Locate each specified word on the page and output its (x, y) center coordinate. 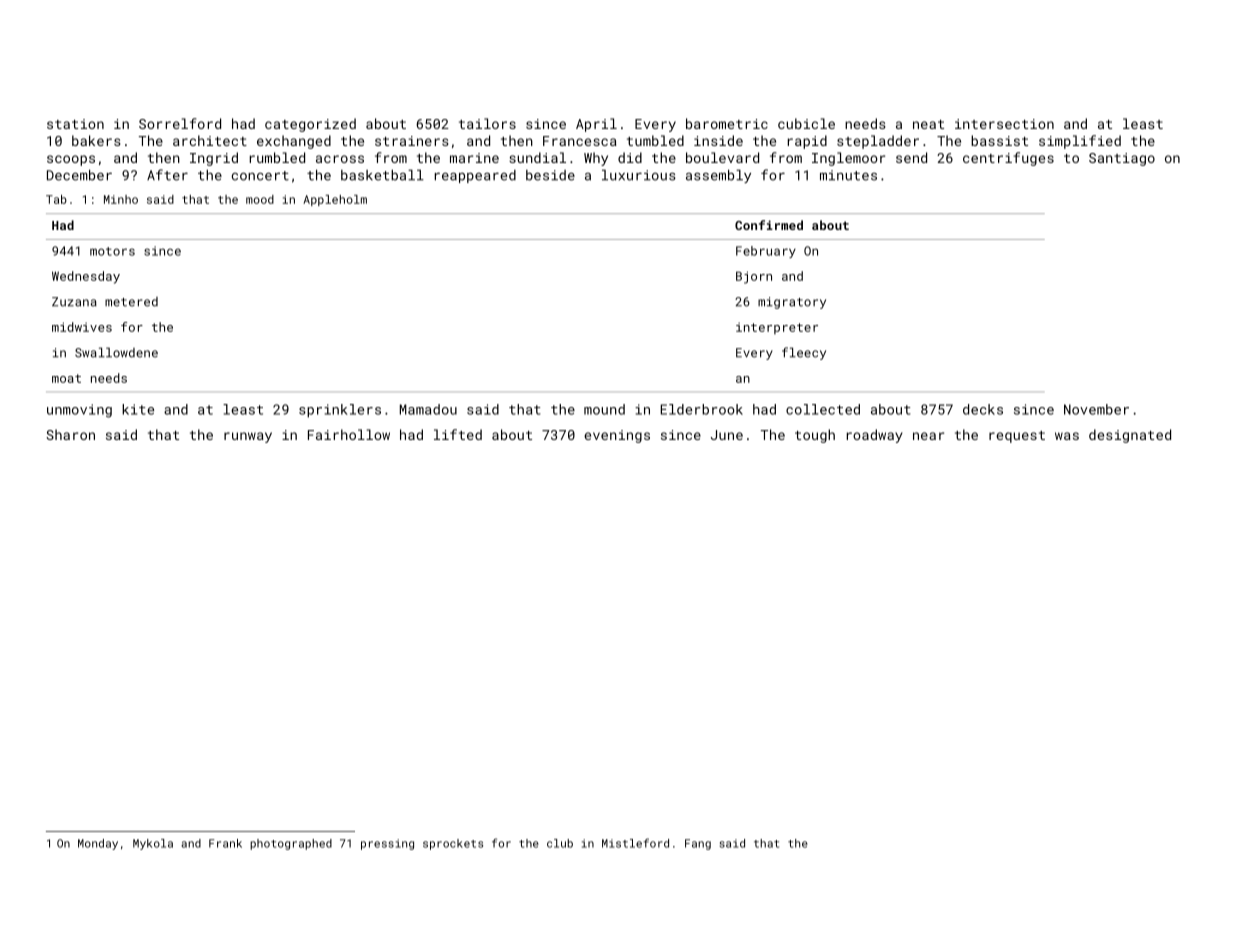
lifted (458, 434)
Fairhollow (349, 434)
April (596, 125)
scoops (71, 160)
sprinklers (340, 411)
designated (1130, 436)
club (560, 843)
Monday (98, 844)
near (928, 436)
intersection (1004, 124)
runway (248, 437)
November (1096, 409)
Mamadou (428, 409)
